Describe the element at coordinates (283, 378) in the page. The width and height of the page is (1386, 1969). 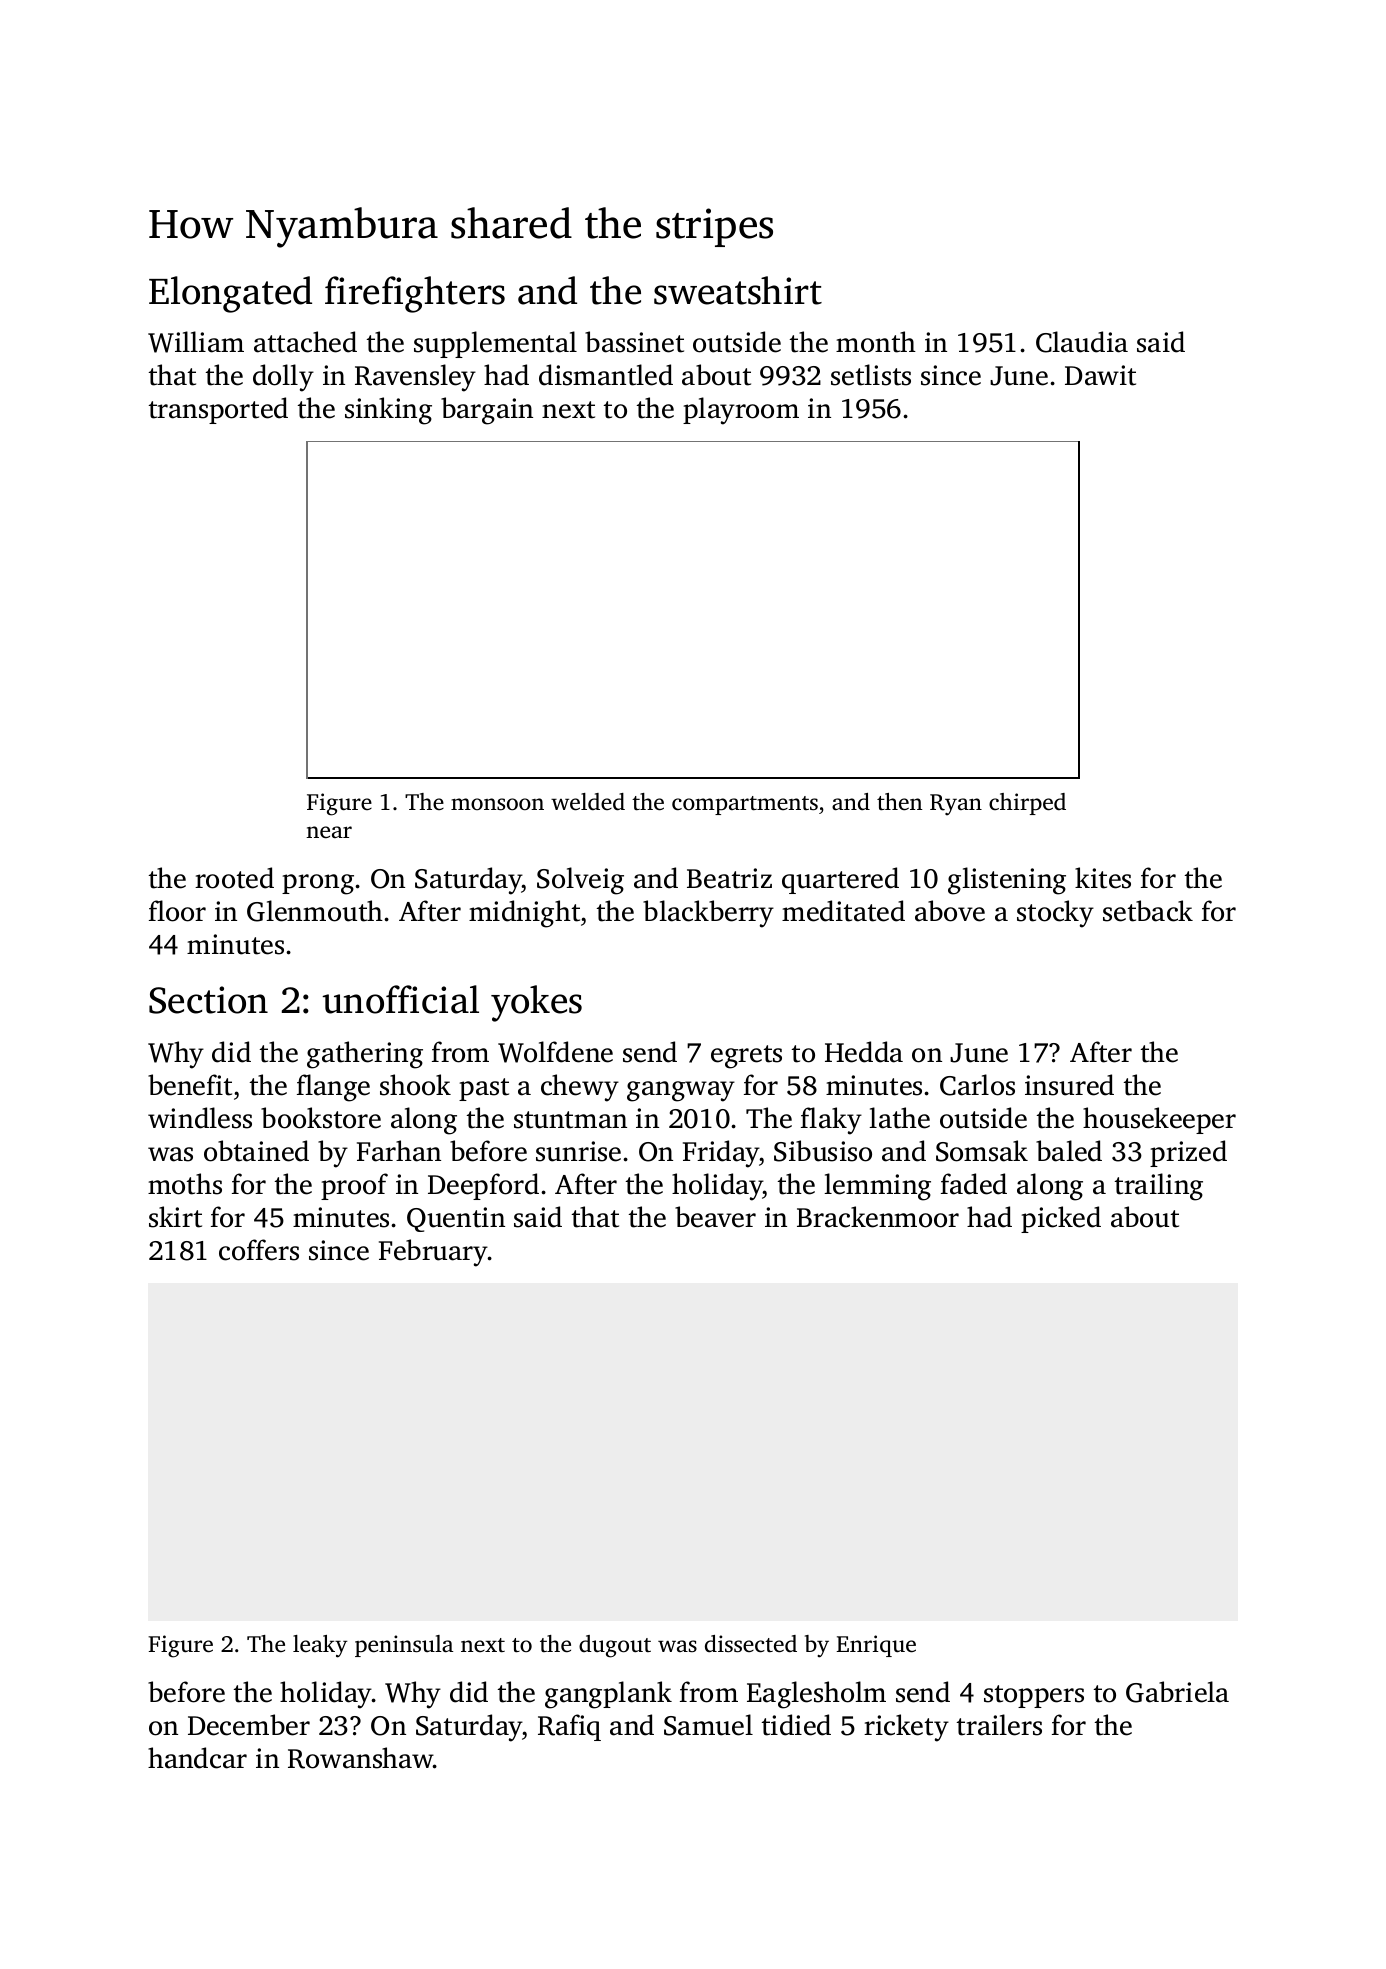
I see `dolly` at that location.
